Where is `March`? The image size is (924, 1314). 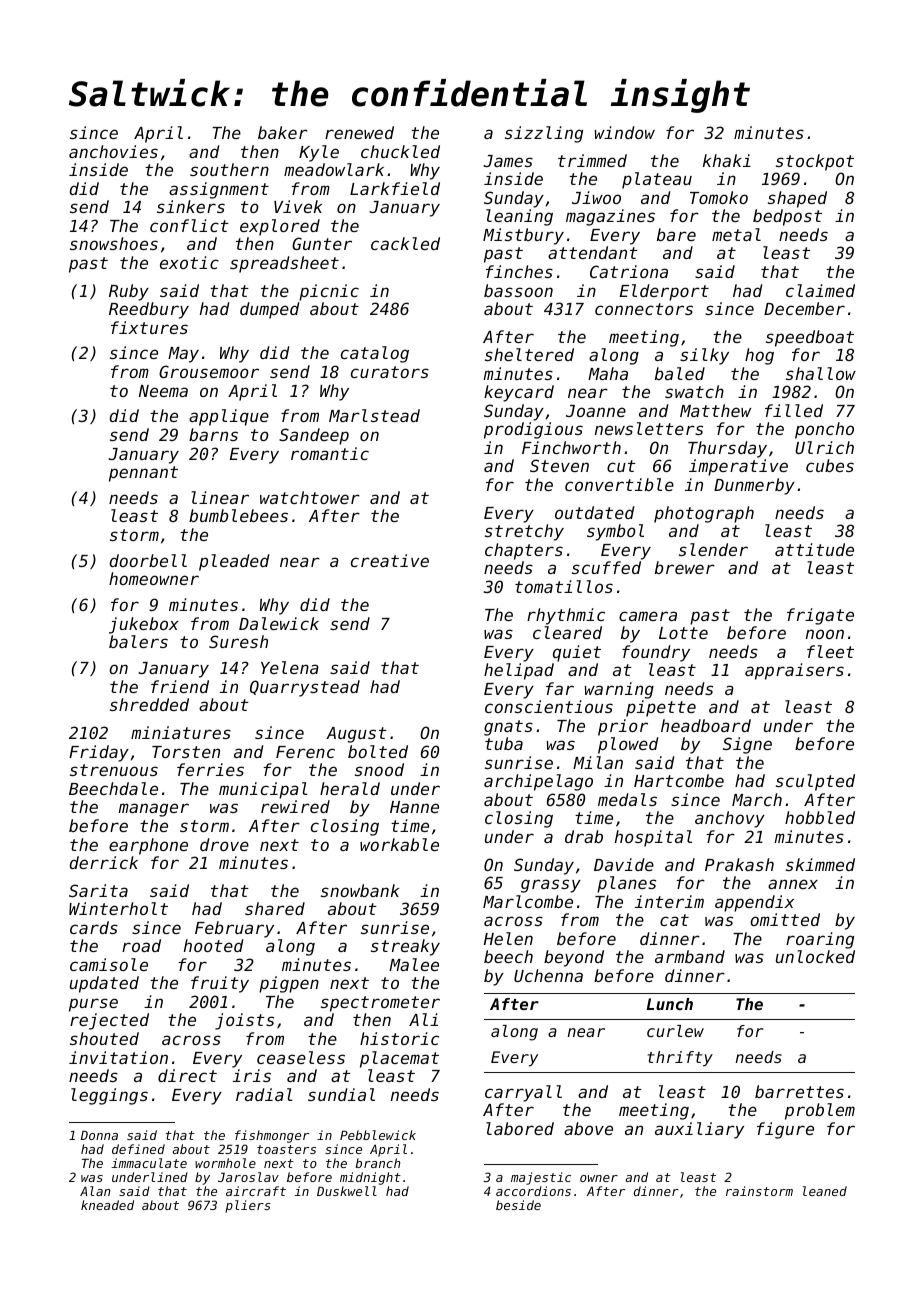
March is located at coordinates (757, 799).
